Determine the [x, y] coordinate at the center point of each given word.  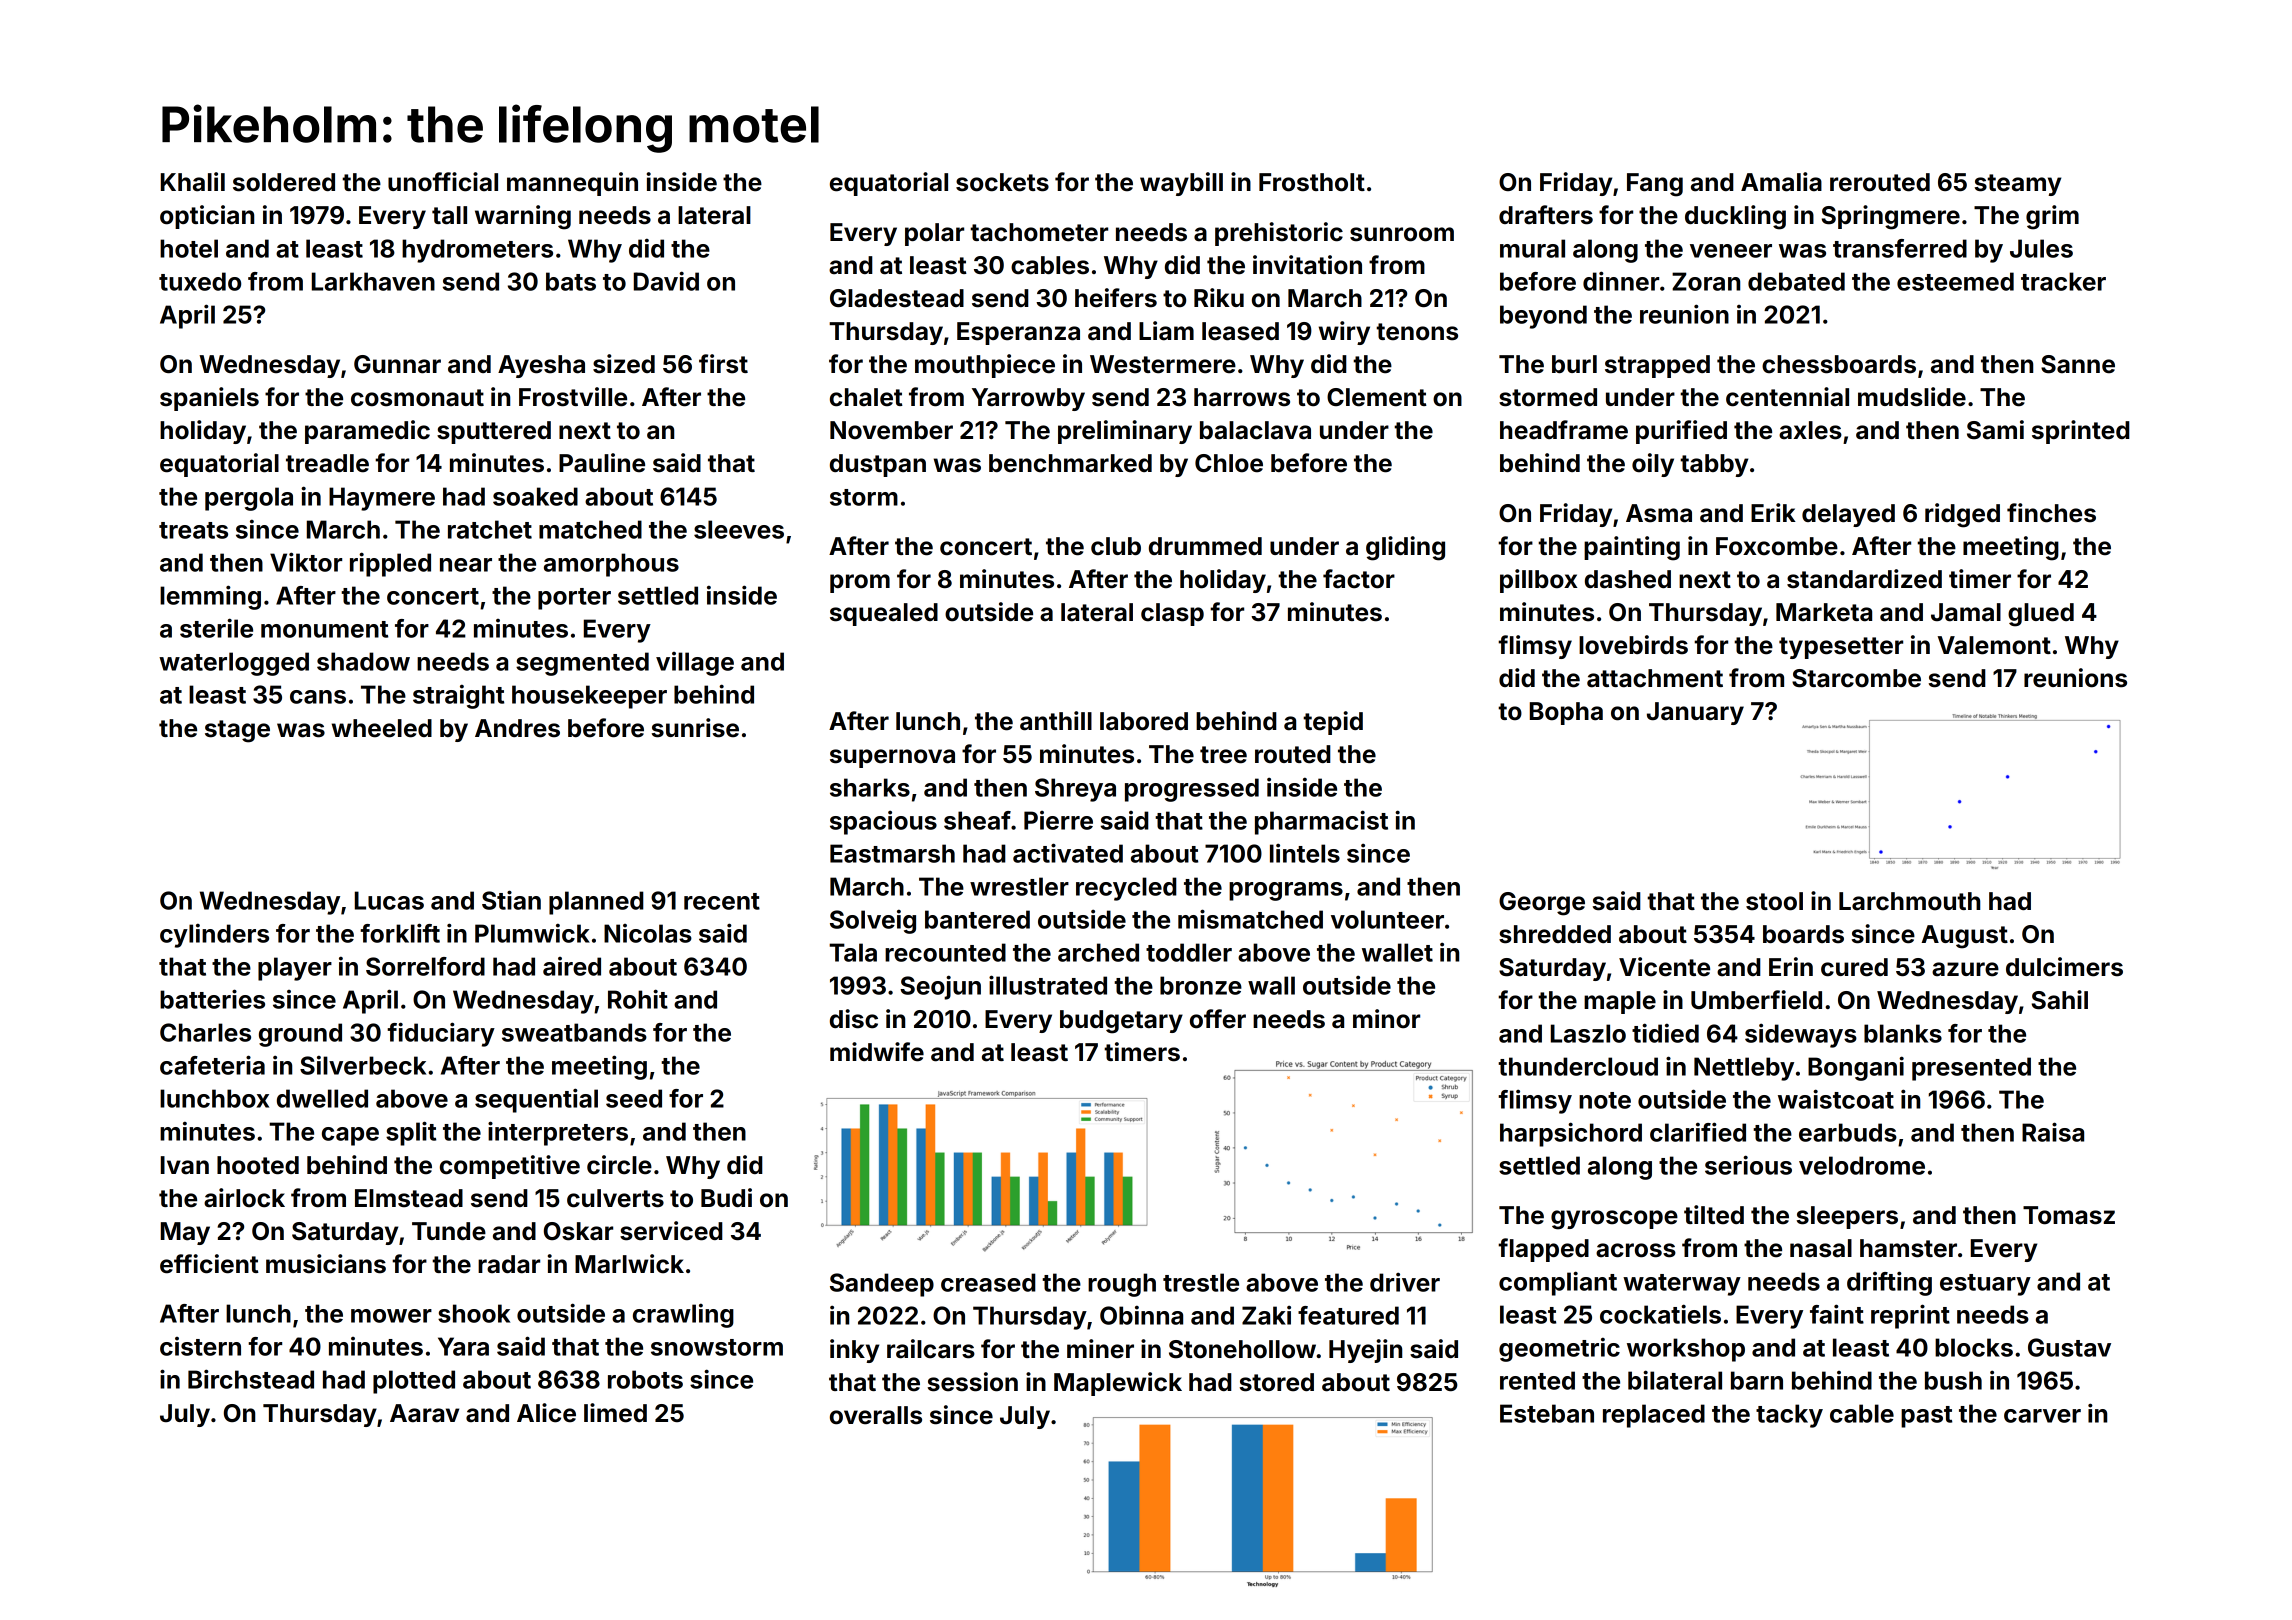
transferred [1900, 248]
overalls [876, 1415]
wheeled [382, 728]
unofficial [443, 182]
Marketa [1824, 612]
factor [1359, 579]
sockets [1002, 182]
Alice [546, 1413]
